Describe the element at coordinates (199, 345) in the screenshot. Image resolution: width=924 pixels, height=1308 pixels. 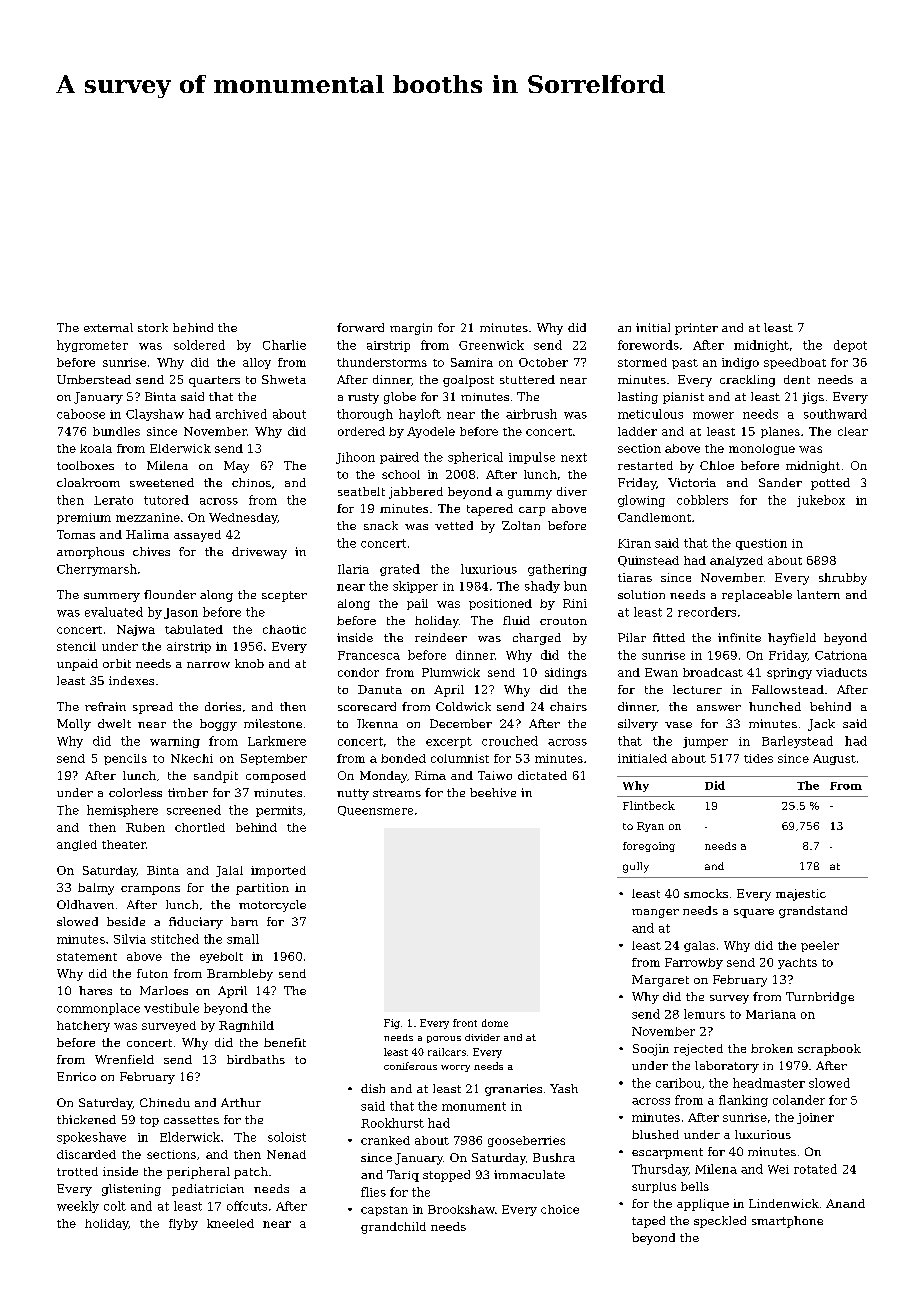
I see `soldered` at that location.
